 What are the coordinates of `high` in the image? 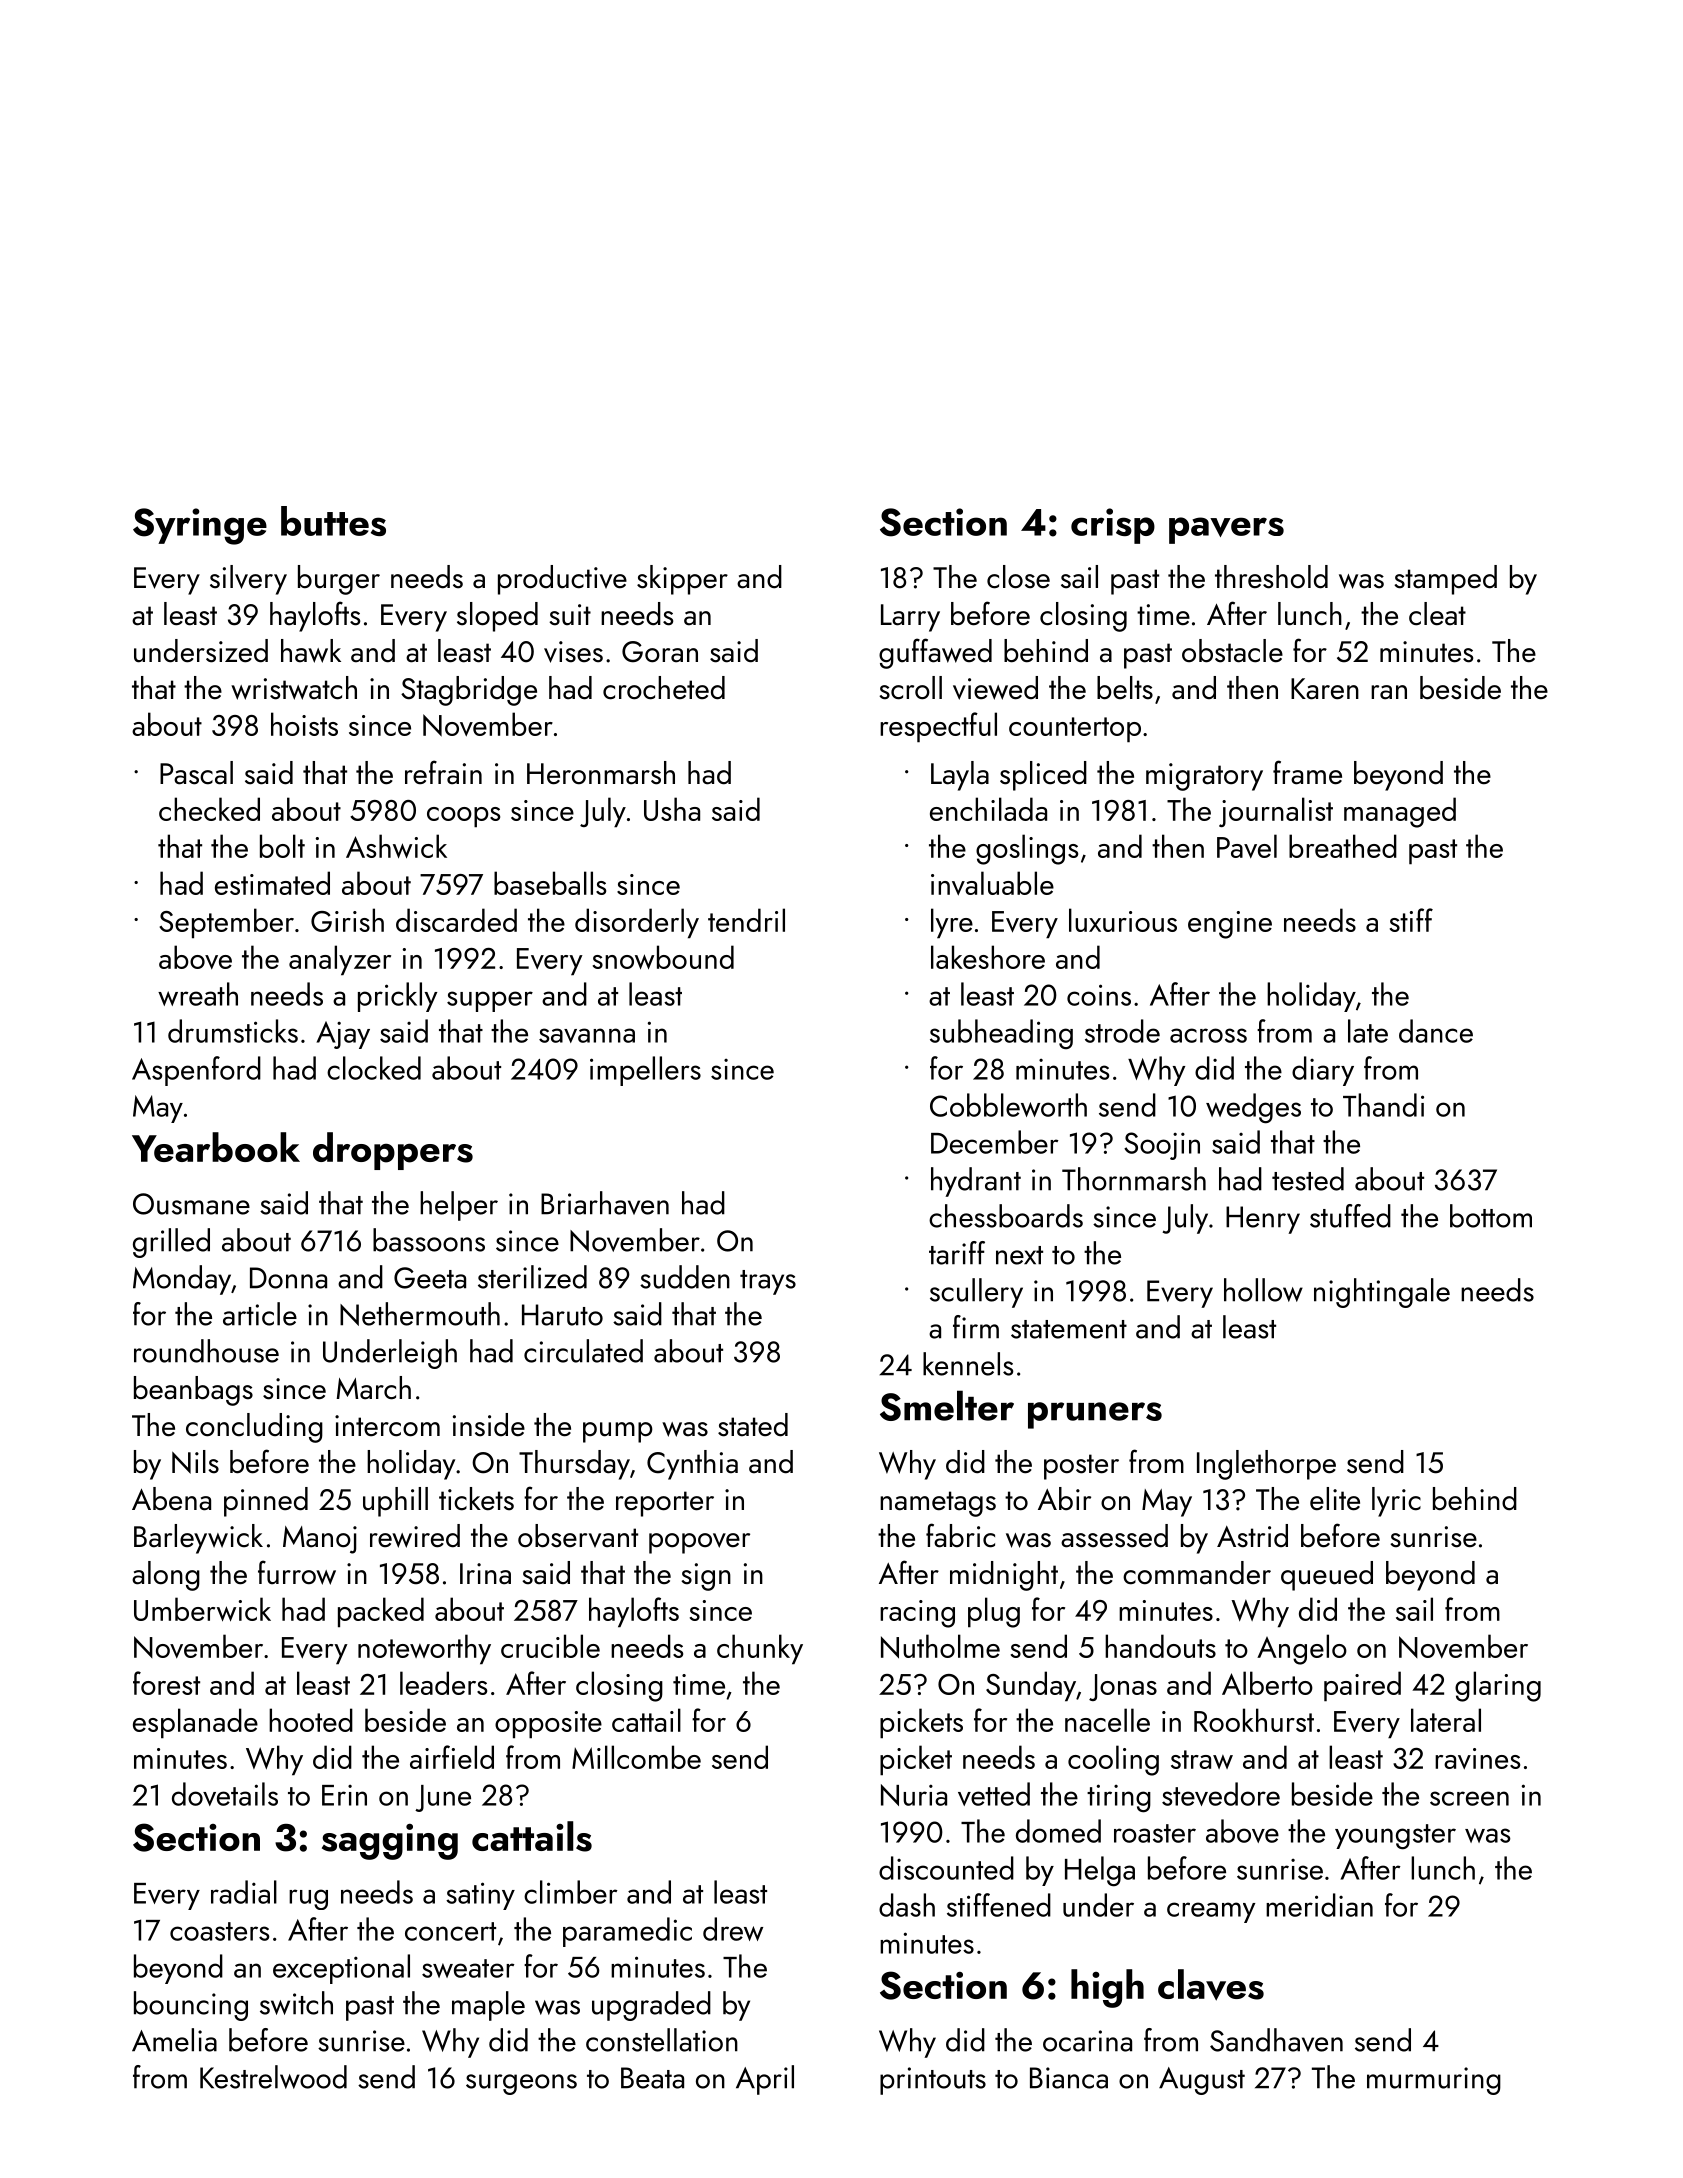 It's located at (1107, 1988).
